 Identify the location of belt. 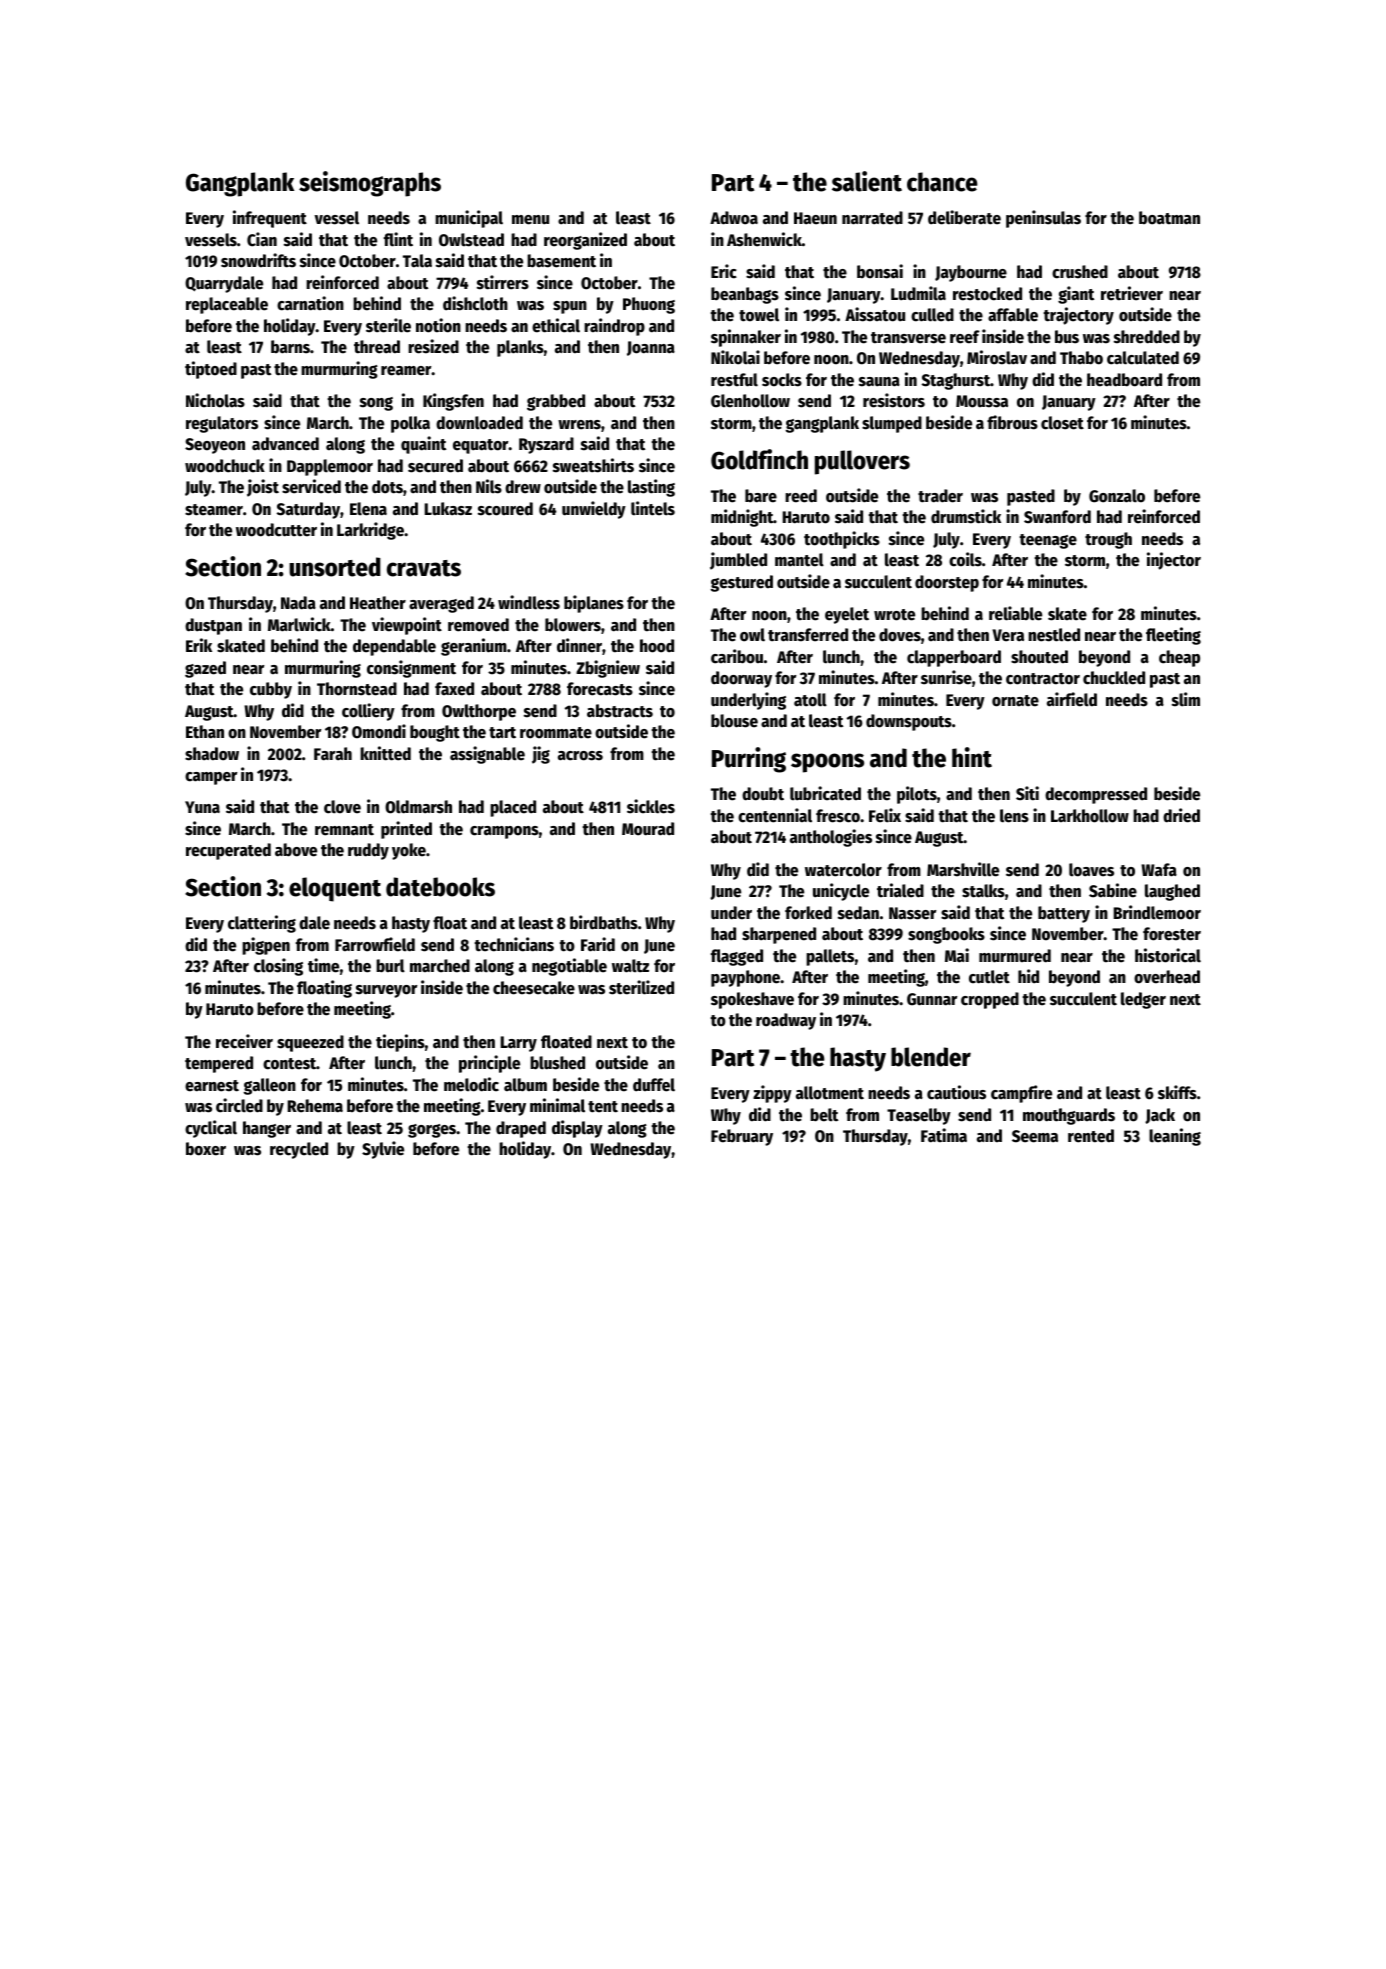
(824, 1115).
